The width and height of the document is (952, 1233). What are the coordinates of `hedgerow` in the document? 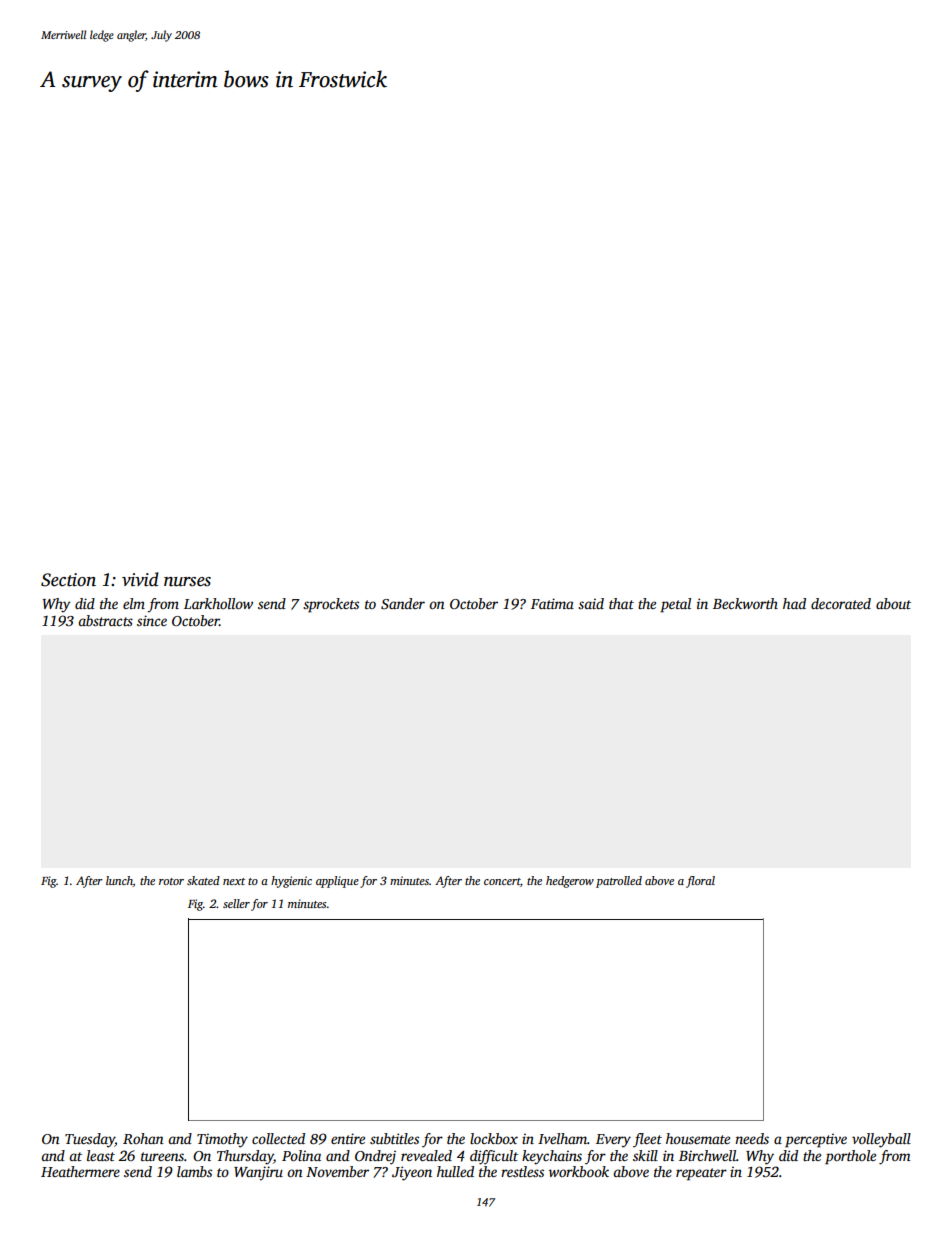 It's located at (570, 882).
